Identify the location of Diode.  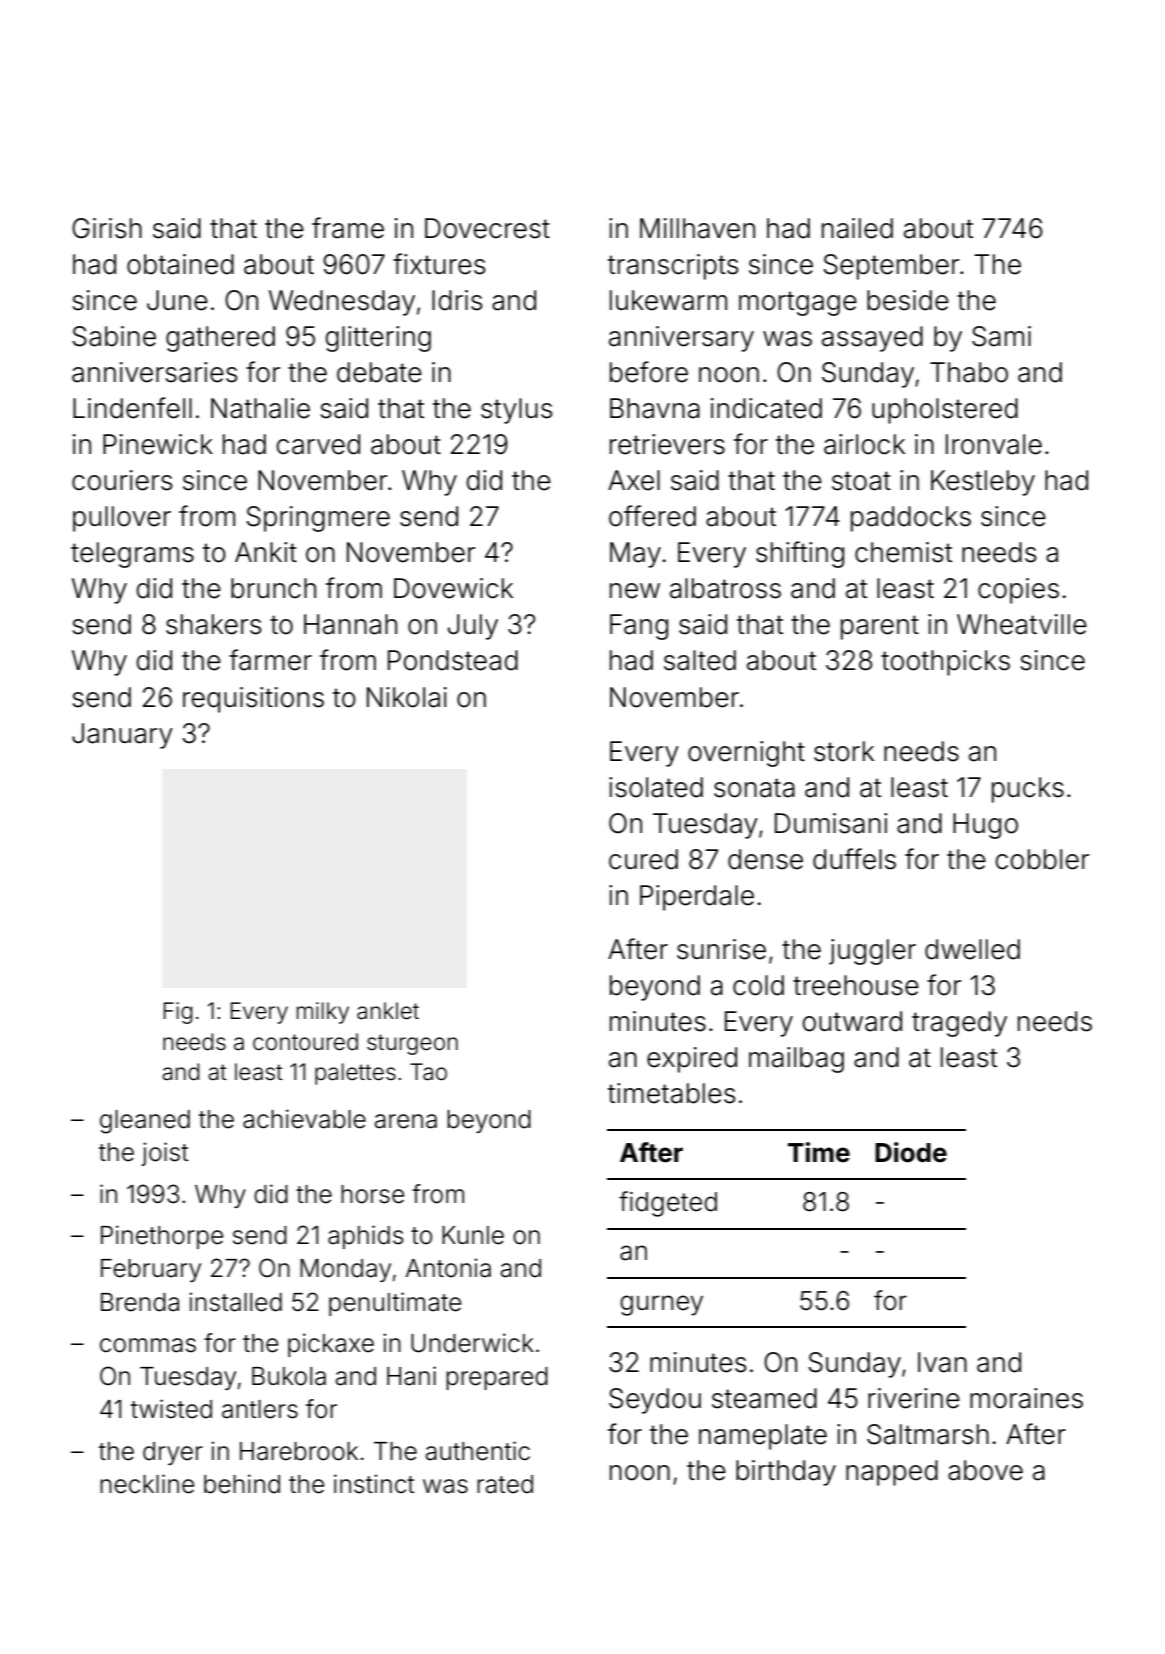
(911, 1152).
